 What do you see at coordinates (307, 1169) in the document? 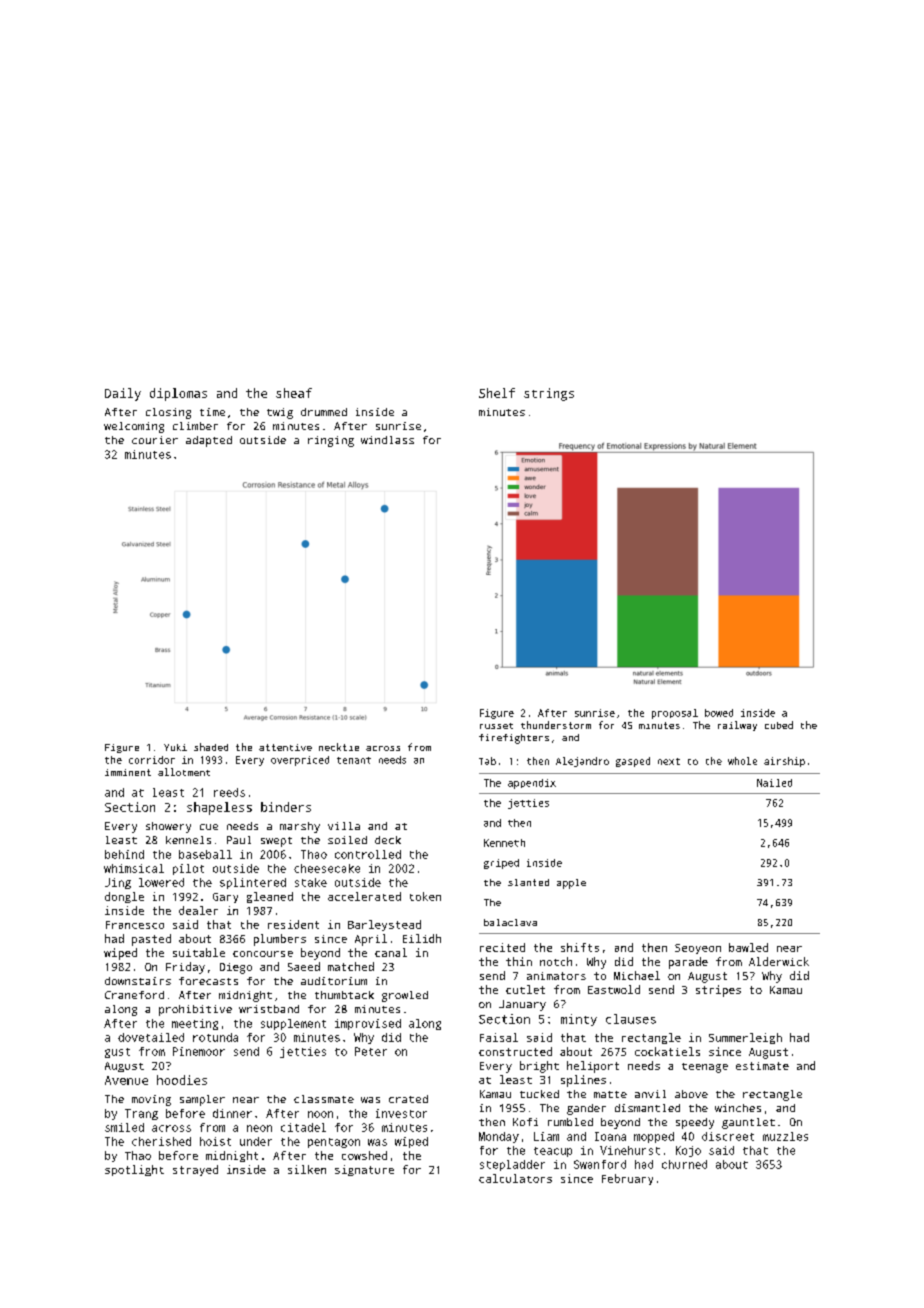
I see `silken` at bounding box center [307, 1169].
